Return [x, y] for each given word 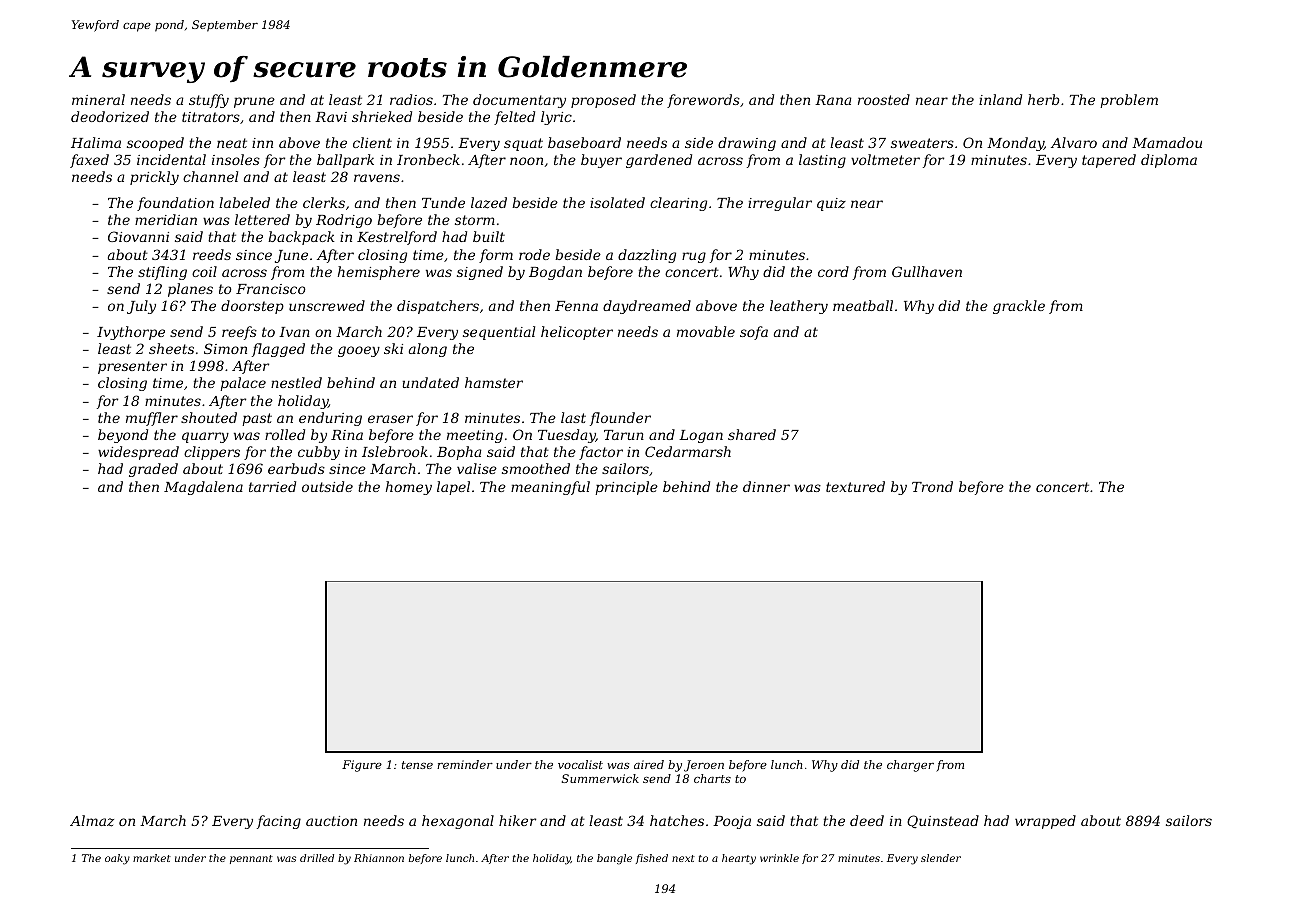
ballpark [345, 161]
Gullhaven [927, 271]
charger [910, 766]
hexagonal [458, 822]
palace [243, 384]
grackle [1019, 307]
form [496, 256]
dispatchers [438, 307]
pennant [251, 859]
